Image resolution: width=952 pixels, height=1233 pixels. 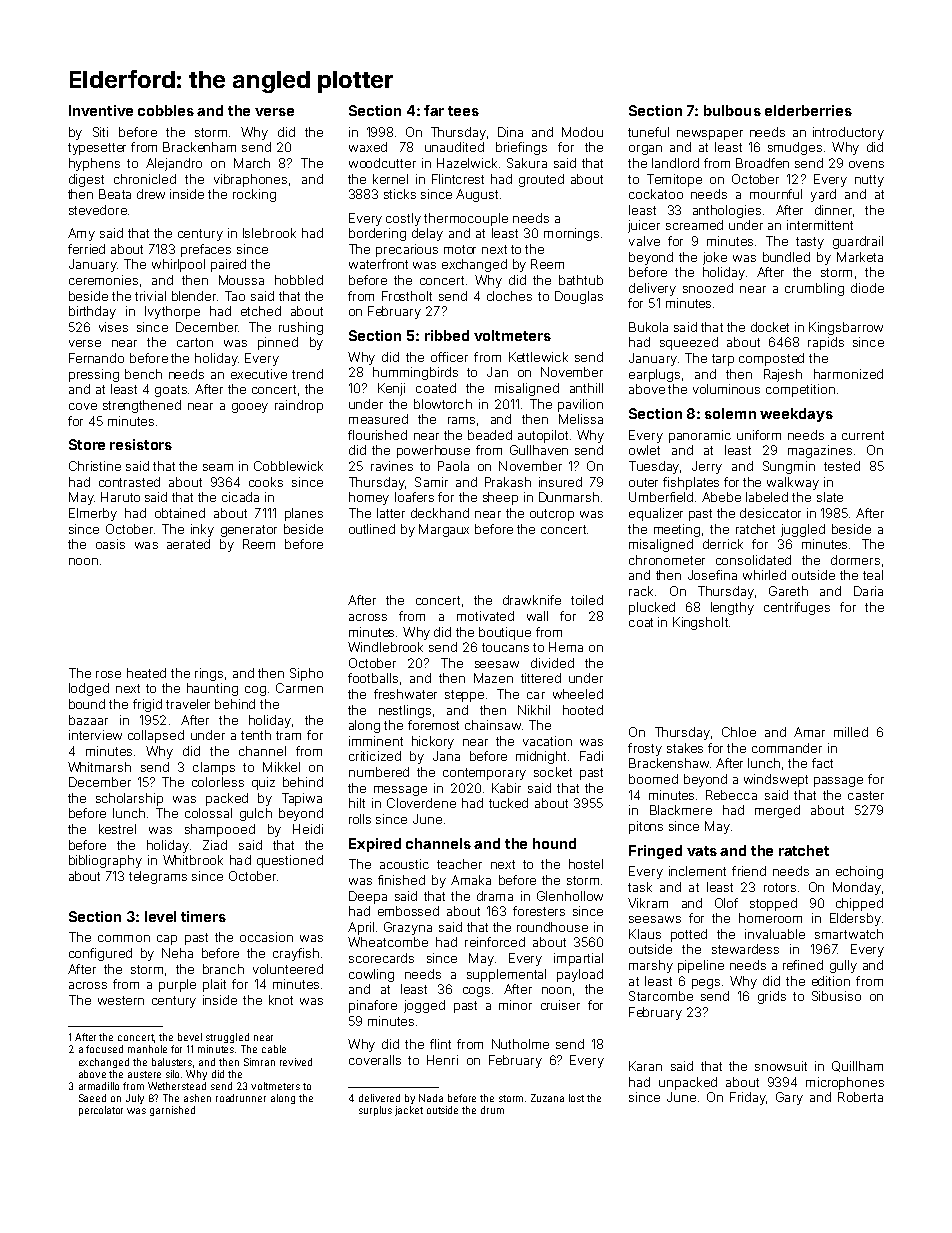 I want to click on far, so click(x=434, y=110).
